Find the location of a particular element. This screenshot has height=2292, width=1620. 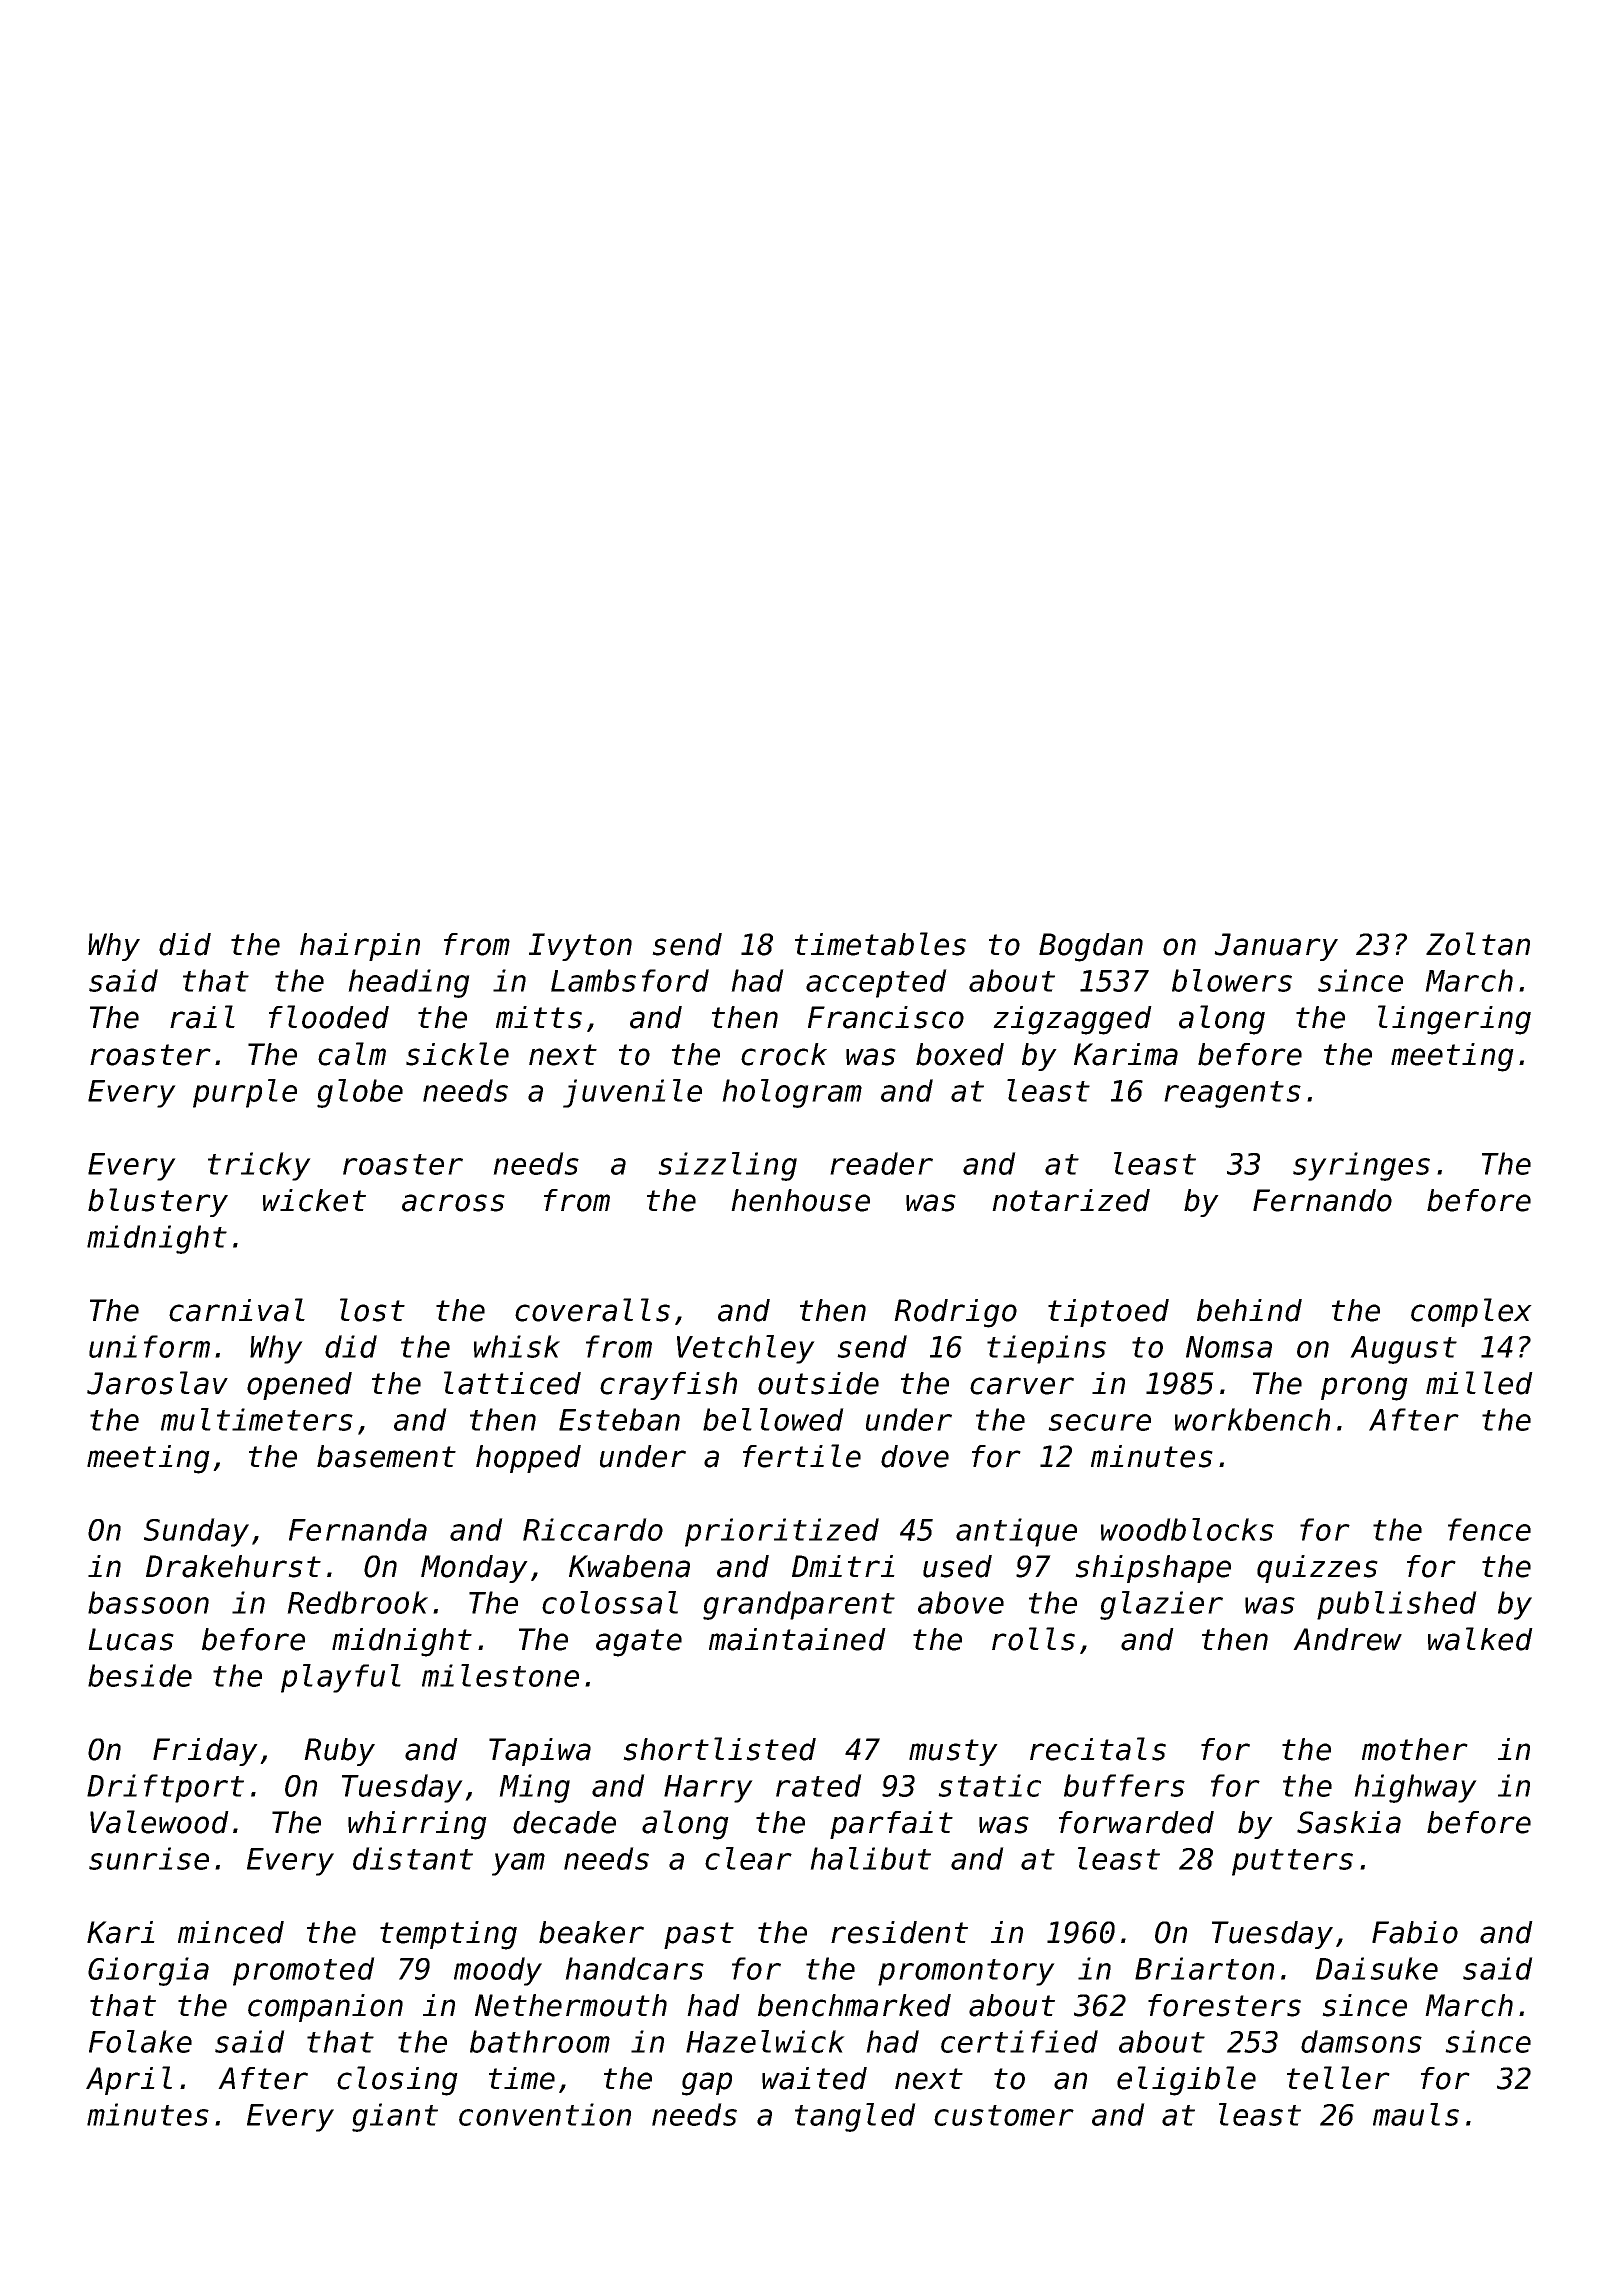

Bogdan is located at coordinates (1091, 947).
